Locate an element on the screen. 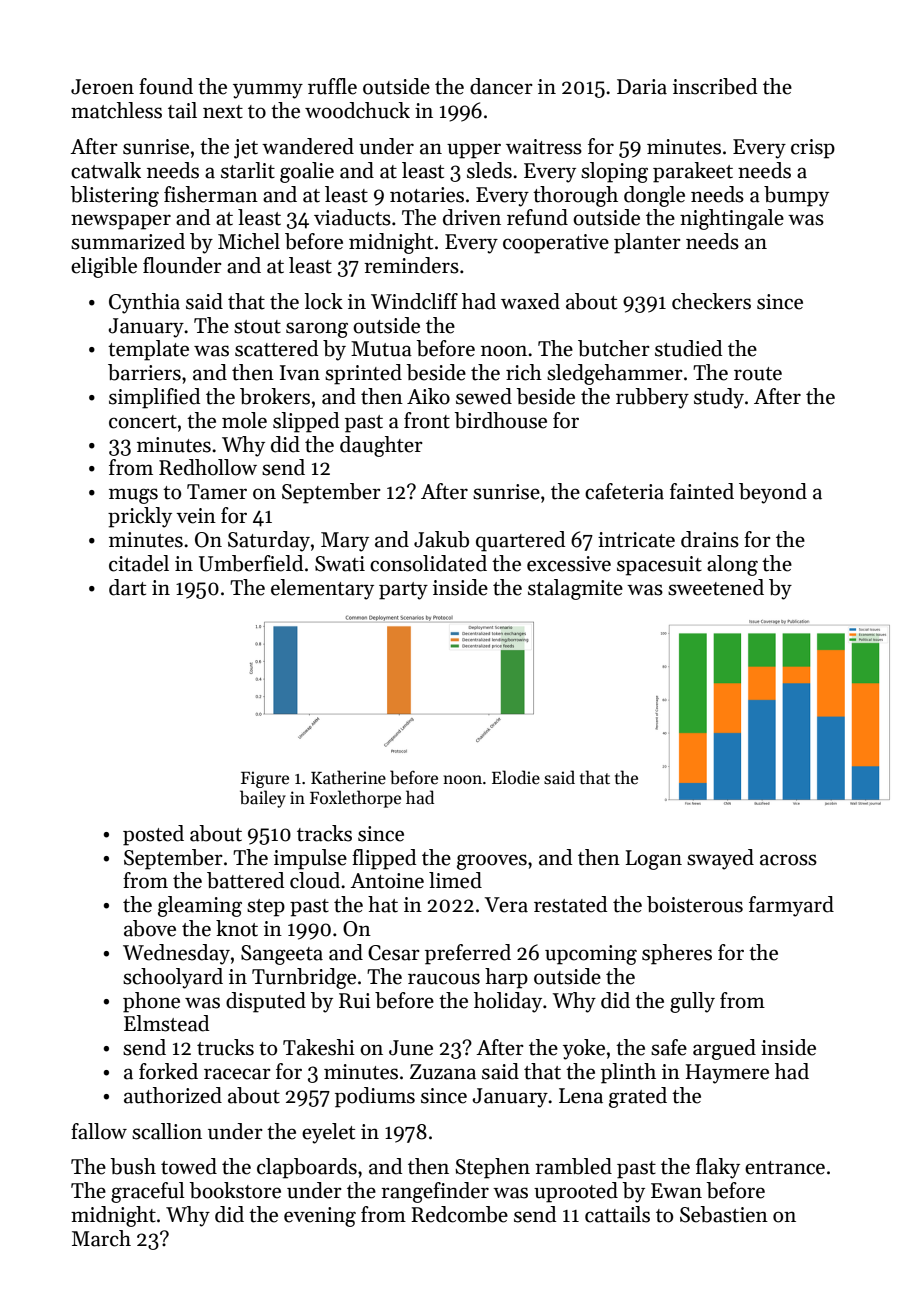 This screenshot has width=908, height=1316. Sebastien is located at coordinates (724, 1214).
